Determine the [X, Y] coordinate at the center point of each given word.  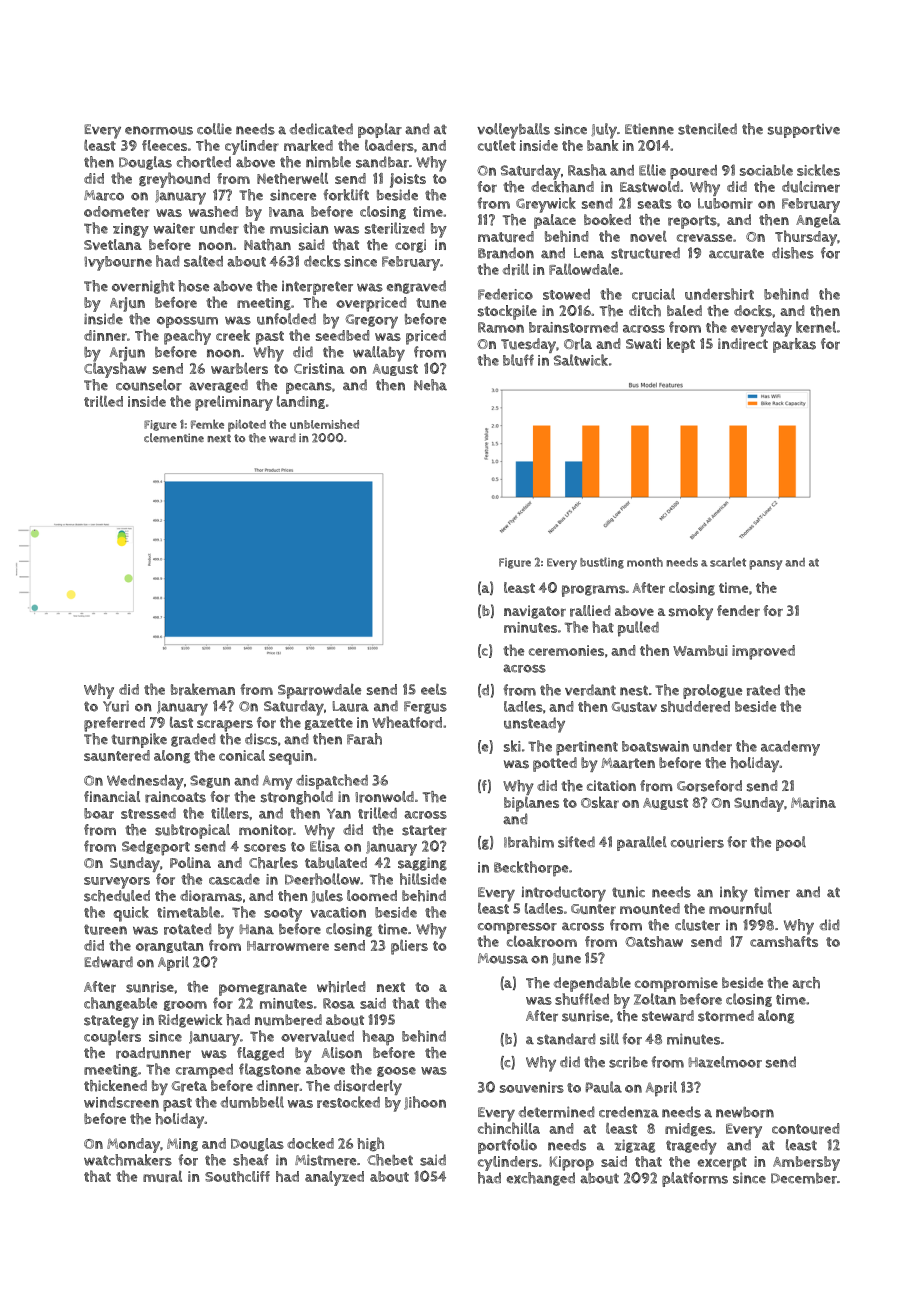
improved [763, 652]
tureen [105, 929]
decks [322, 261]
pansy [765, 565]
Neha [430, 385]
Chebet [390, 1160]
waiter [174, 228]
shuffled [582, 999]
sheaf [250, 1160]
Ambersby [806, 1163]
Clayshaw [115, 370]
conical [242, 755]
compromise [676, 984]
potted [555, 764]
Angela [818, 221]
